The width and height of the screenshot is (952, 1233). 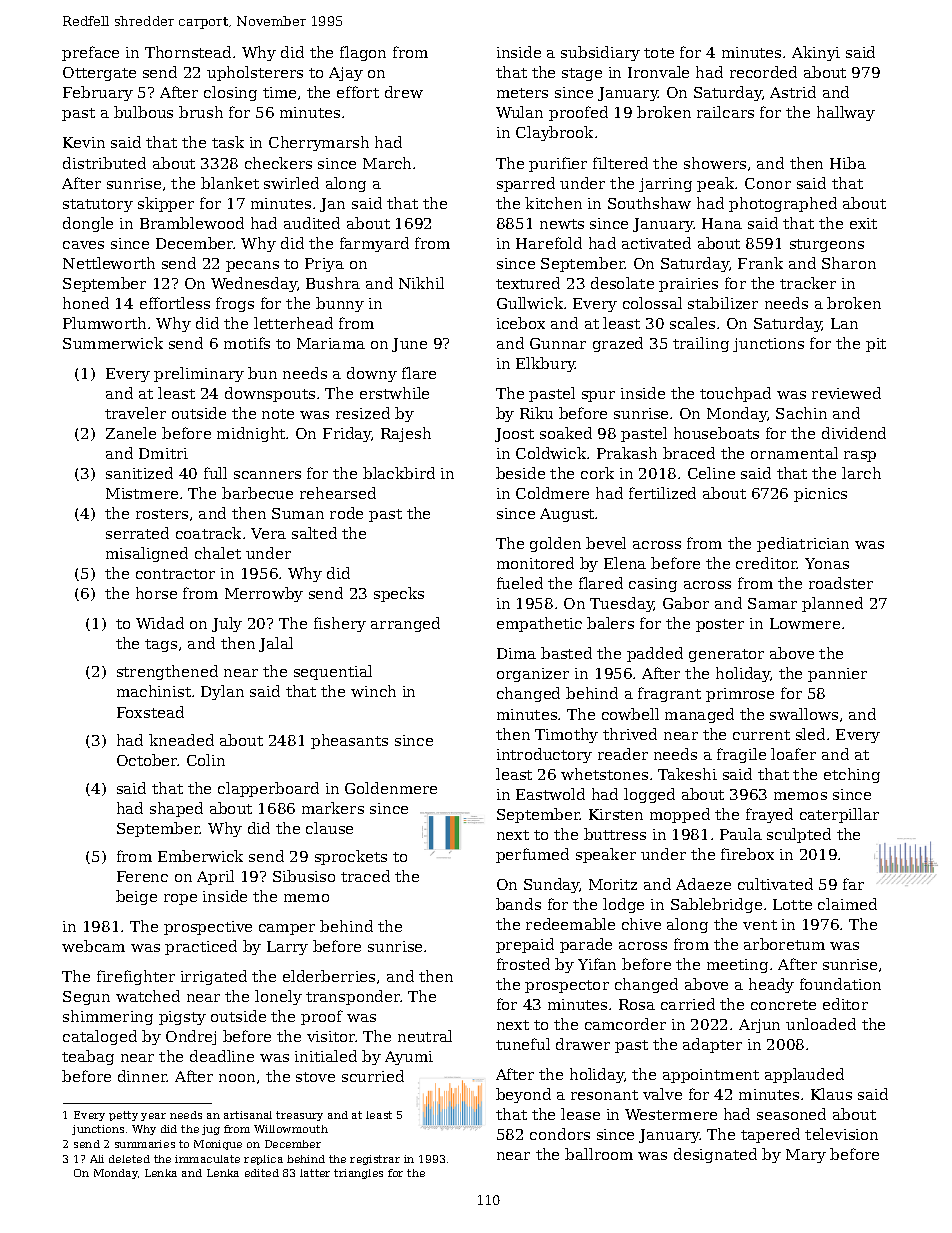 What do you see at coordinates (262, 1173) in the screenshot?
I see `edited` at bounding box center [262, 1173].
